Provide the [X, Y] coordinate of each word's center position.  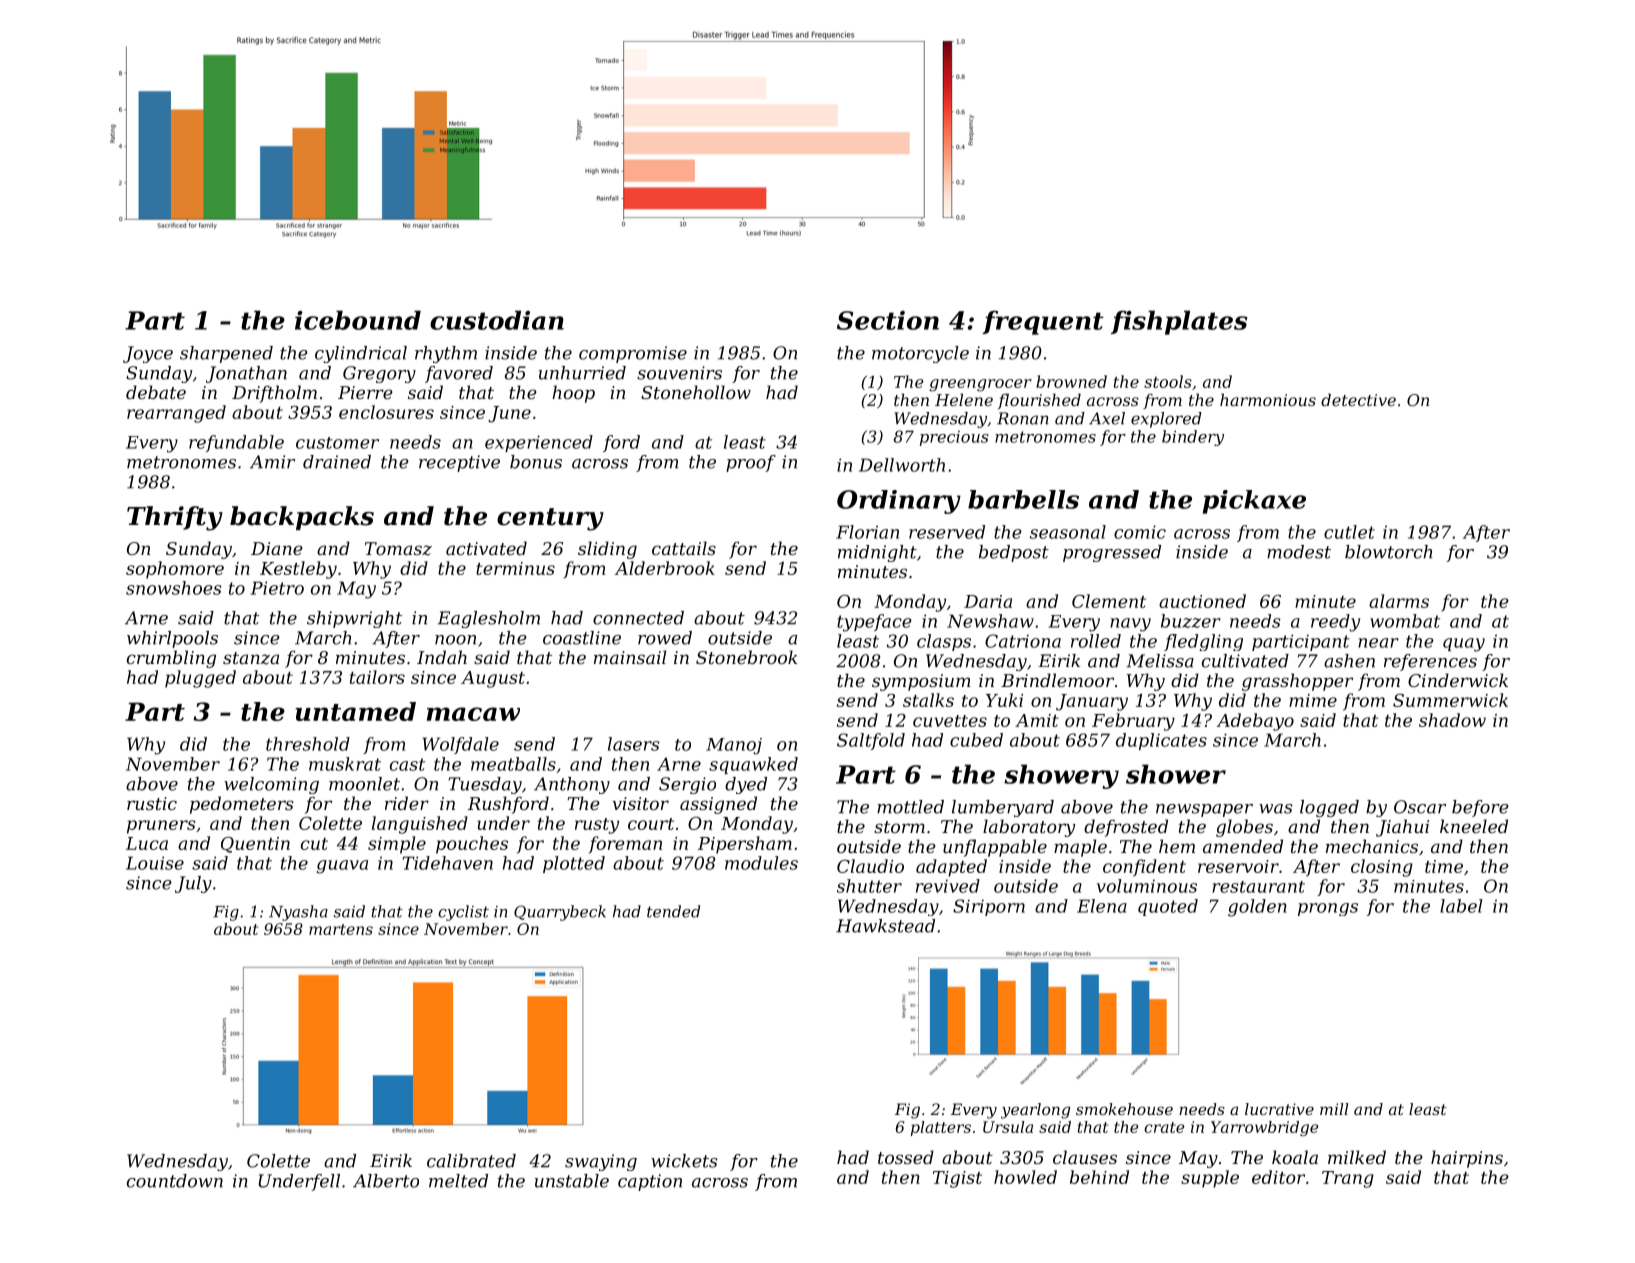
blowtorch [1388, 552]
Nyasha [298, 913]
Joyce [148, 354]
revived [948, 886]
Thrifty [175, 518]
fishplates [1179, 322]
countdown [175, 1181]
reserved [947, 532]
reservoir [1238, 866]
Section [888, 320]
